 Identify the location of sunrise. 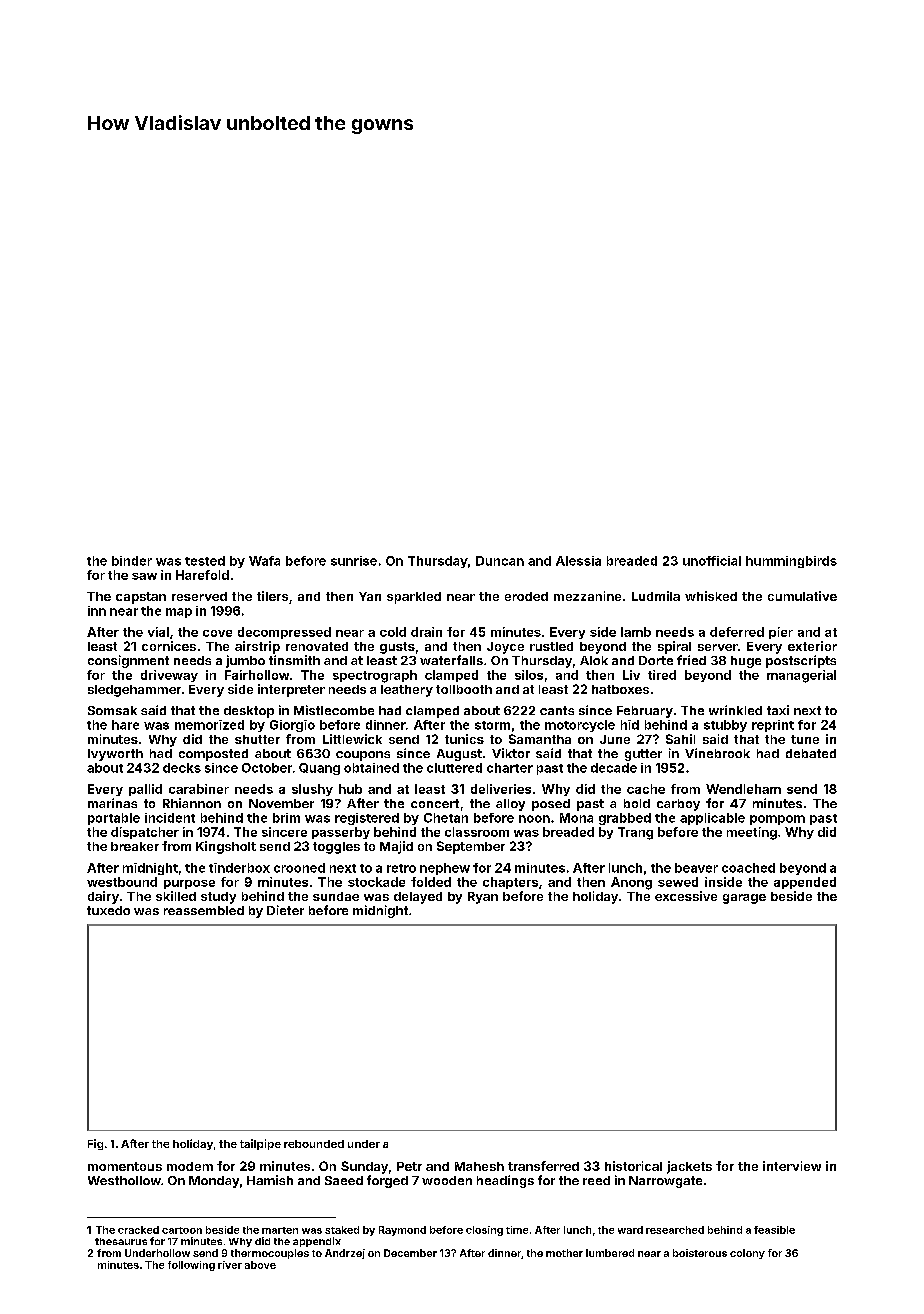
(354, 561).
